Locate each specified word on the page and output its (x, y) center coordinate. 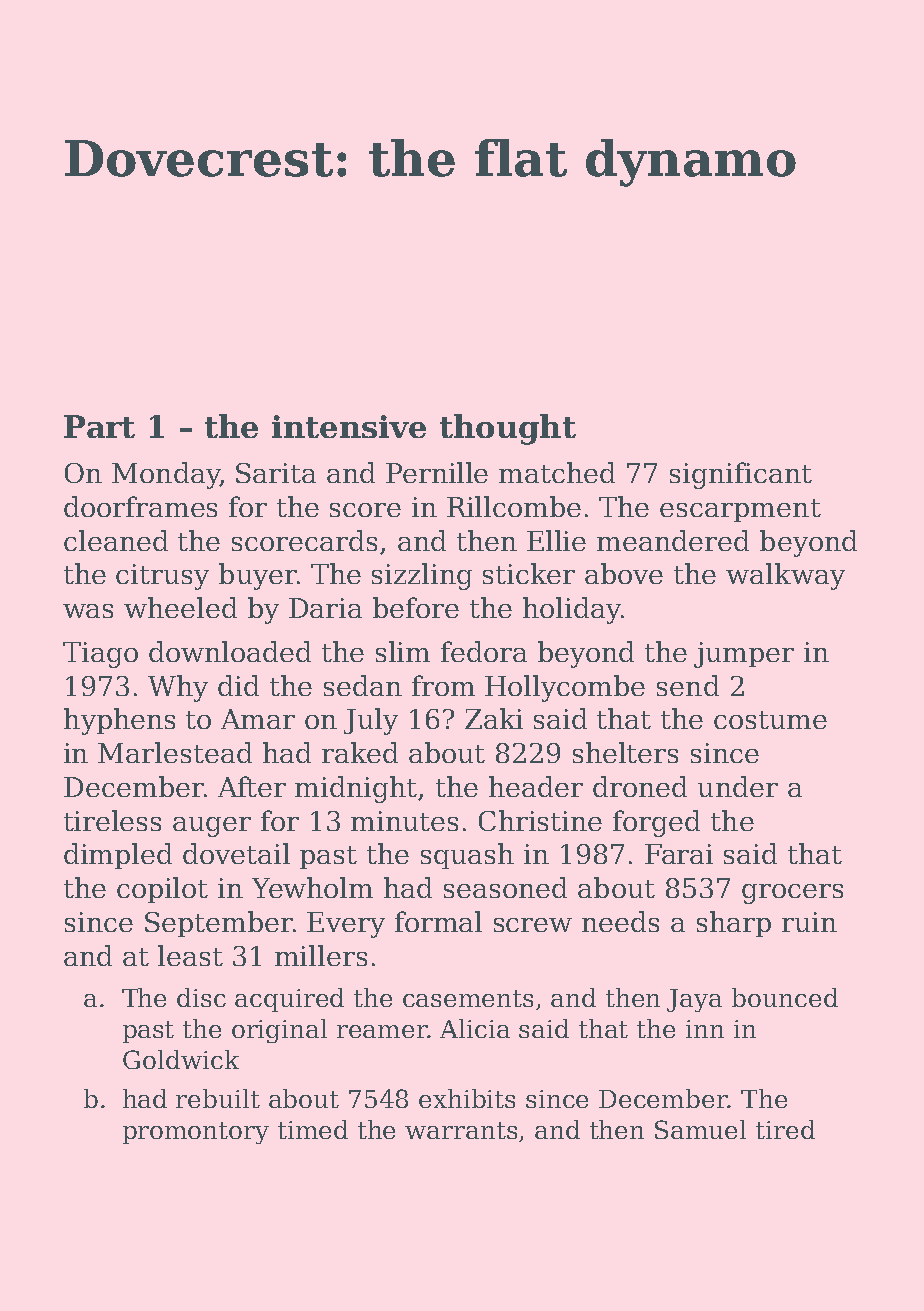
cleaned (116, 540)
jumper (744, 655)
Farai (679, 854)
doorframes (140, 506)
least (190, 955)
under (738, 786)
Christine (540, 820)
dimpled (118, 856)
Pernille (437, 472)
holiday (572, 610)
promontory (196, 1133)
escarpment (740, 510)
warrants (461, 1130)
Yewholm (312, 887)
